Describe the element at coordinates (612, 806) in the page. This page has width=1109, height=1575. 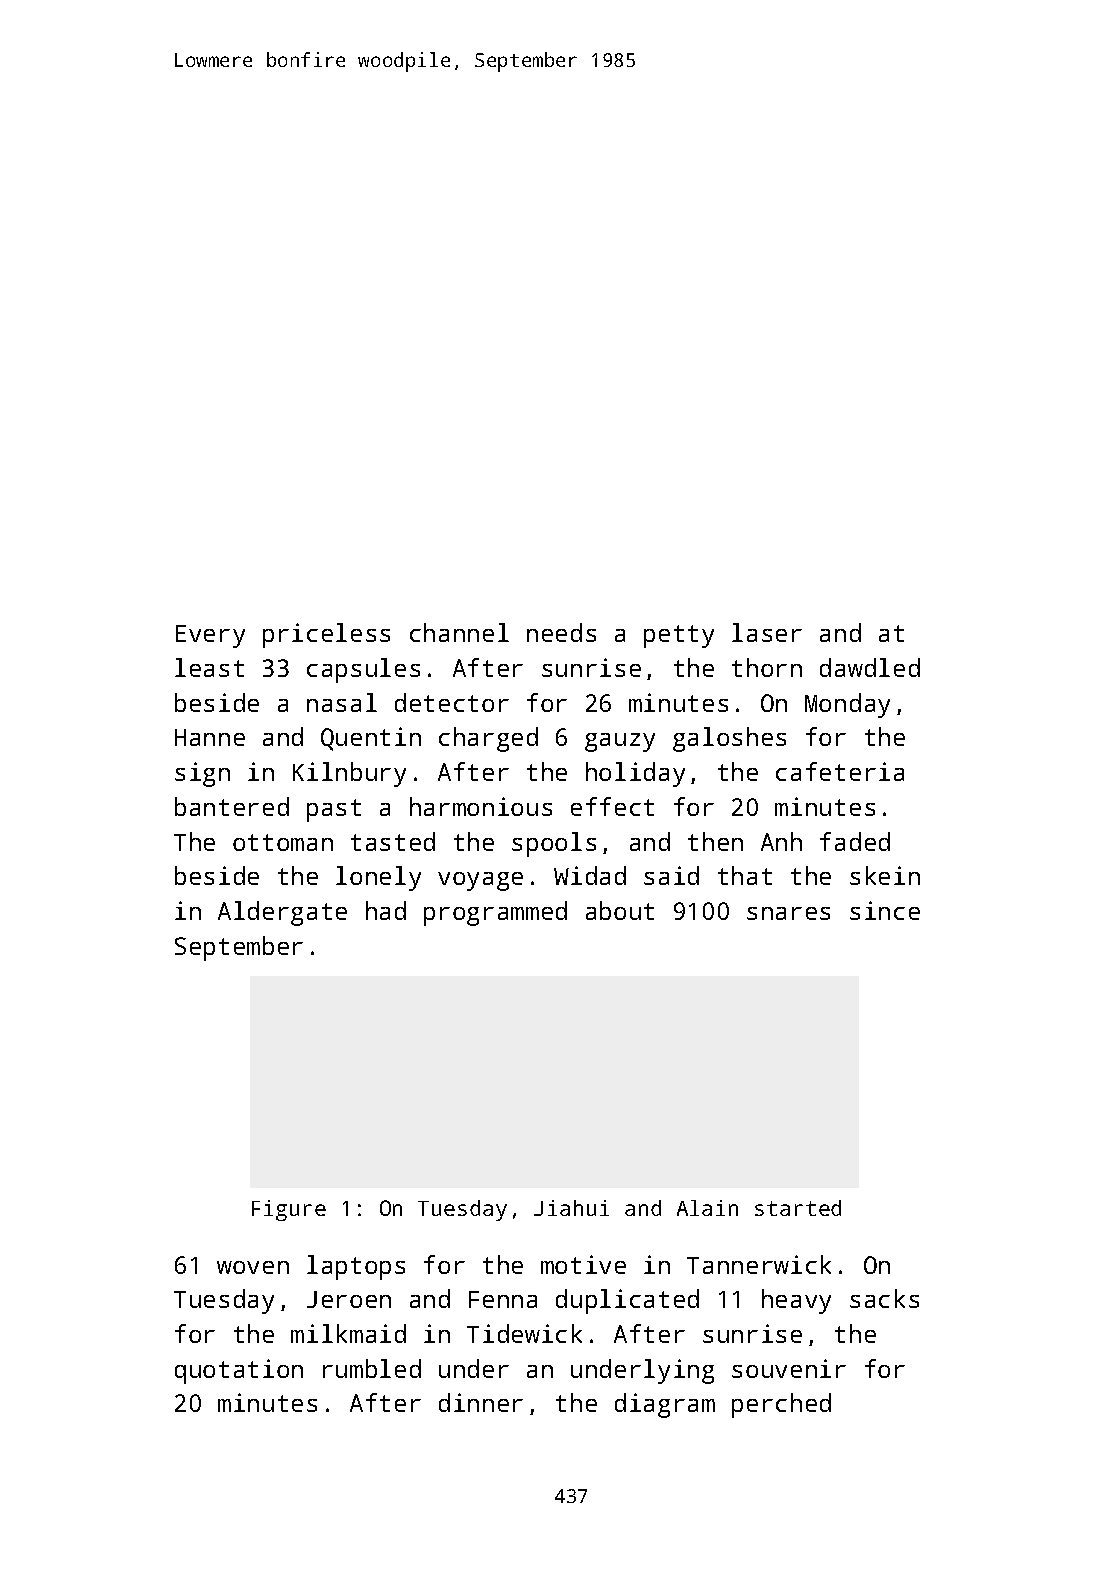
I see `effect` at that location.
